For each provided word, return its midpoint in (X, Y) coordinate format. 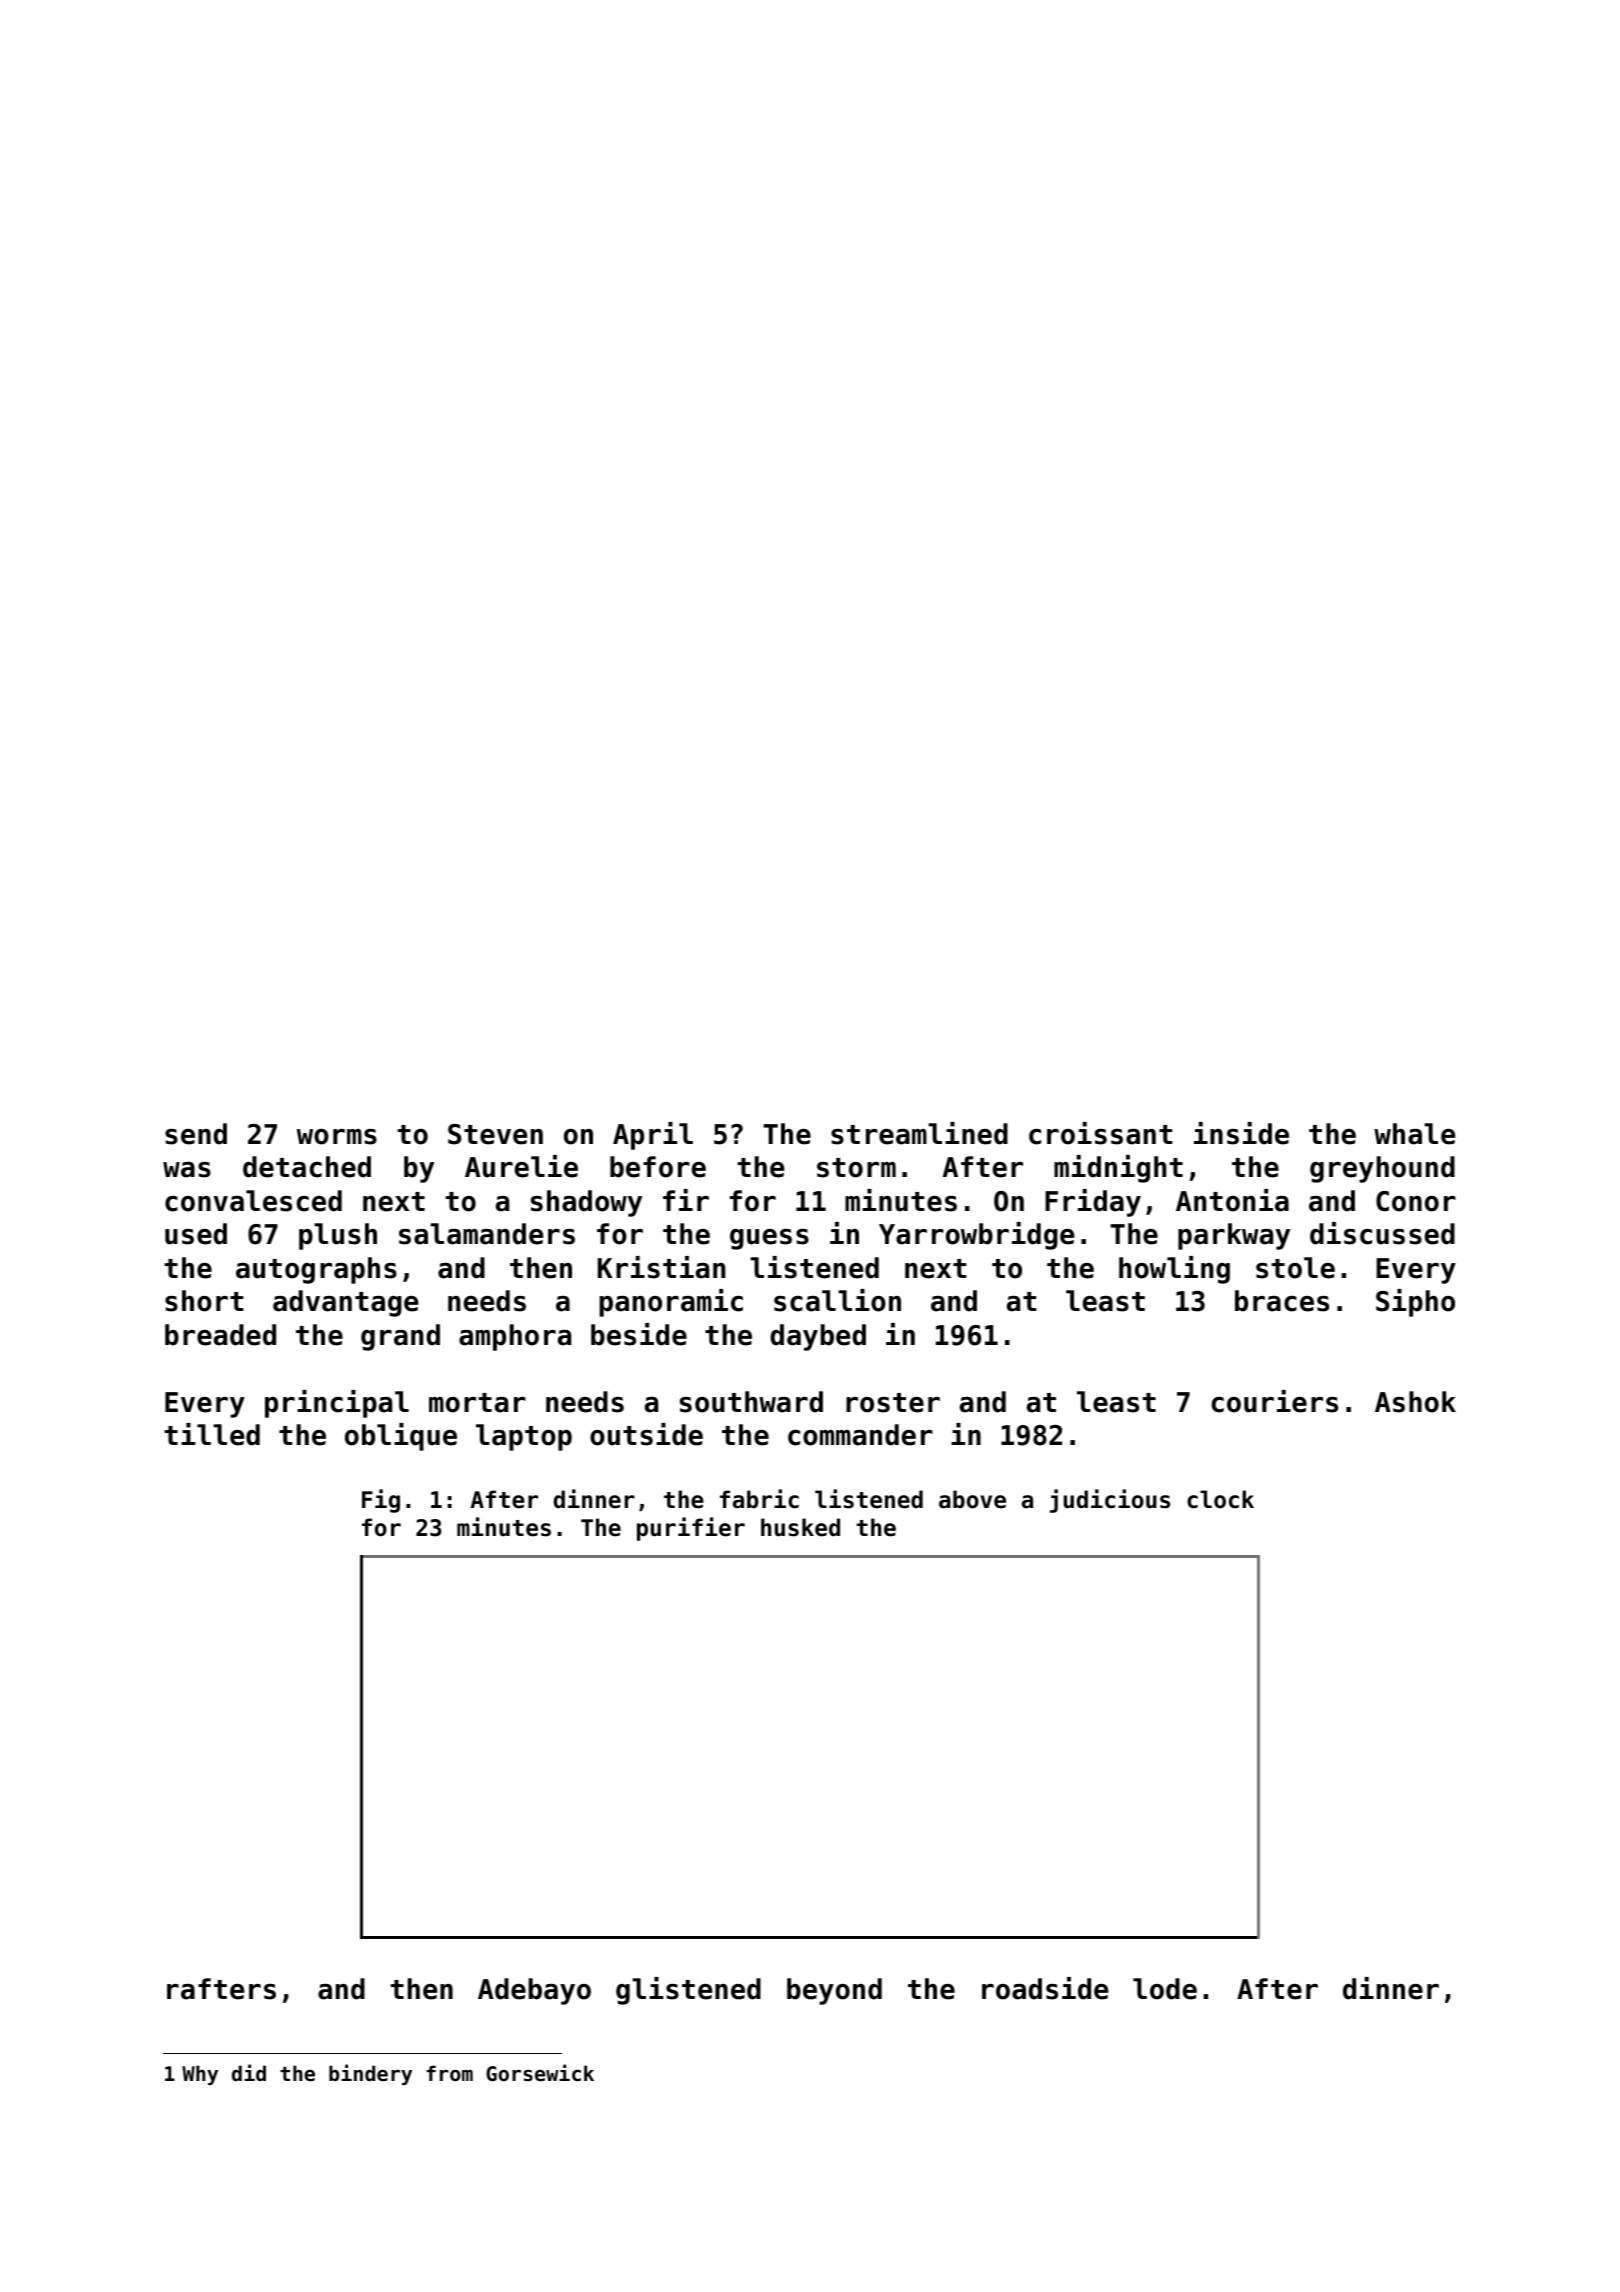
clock (1220, 1499)
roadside (1045, 1988)
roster (893, 1403)
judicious (1110, 1501)
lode (1165, 1989)
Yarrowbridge (977, 1236)
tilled (212, 1434)
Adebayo (534, 1991)
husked (800, 1527)
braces (1282, 1301)
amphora (515, 1337)
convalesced (253, 1201)
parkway (1234, 1236)
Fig (381, 1501)
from (449, 2073)
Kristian (661, 1267)
